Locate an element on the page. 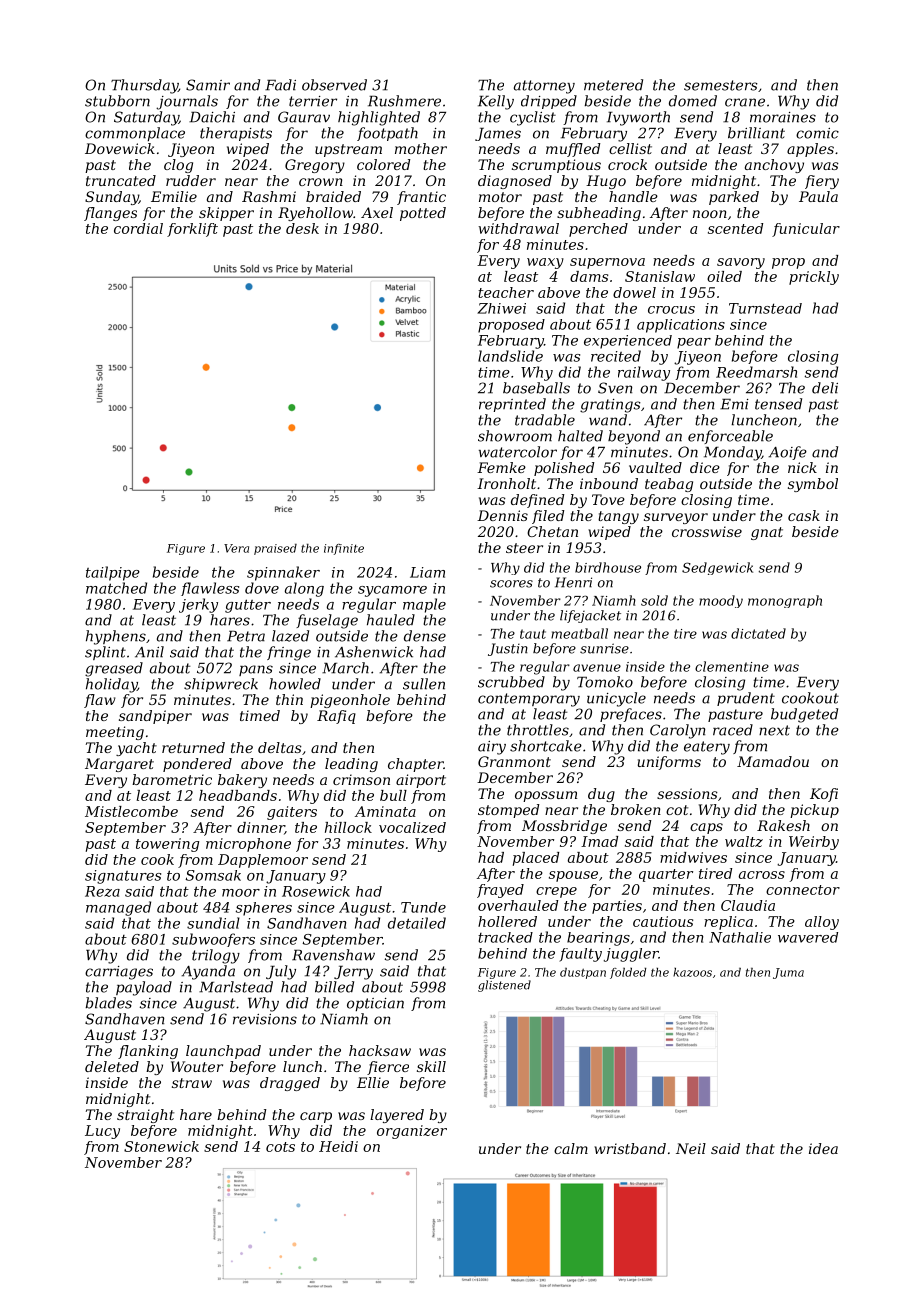 Image resolution: width=924 pixels, height=1308 pixels. straw is located at coordinates (192, 1083).
